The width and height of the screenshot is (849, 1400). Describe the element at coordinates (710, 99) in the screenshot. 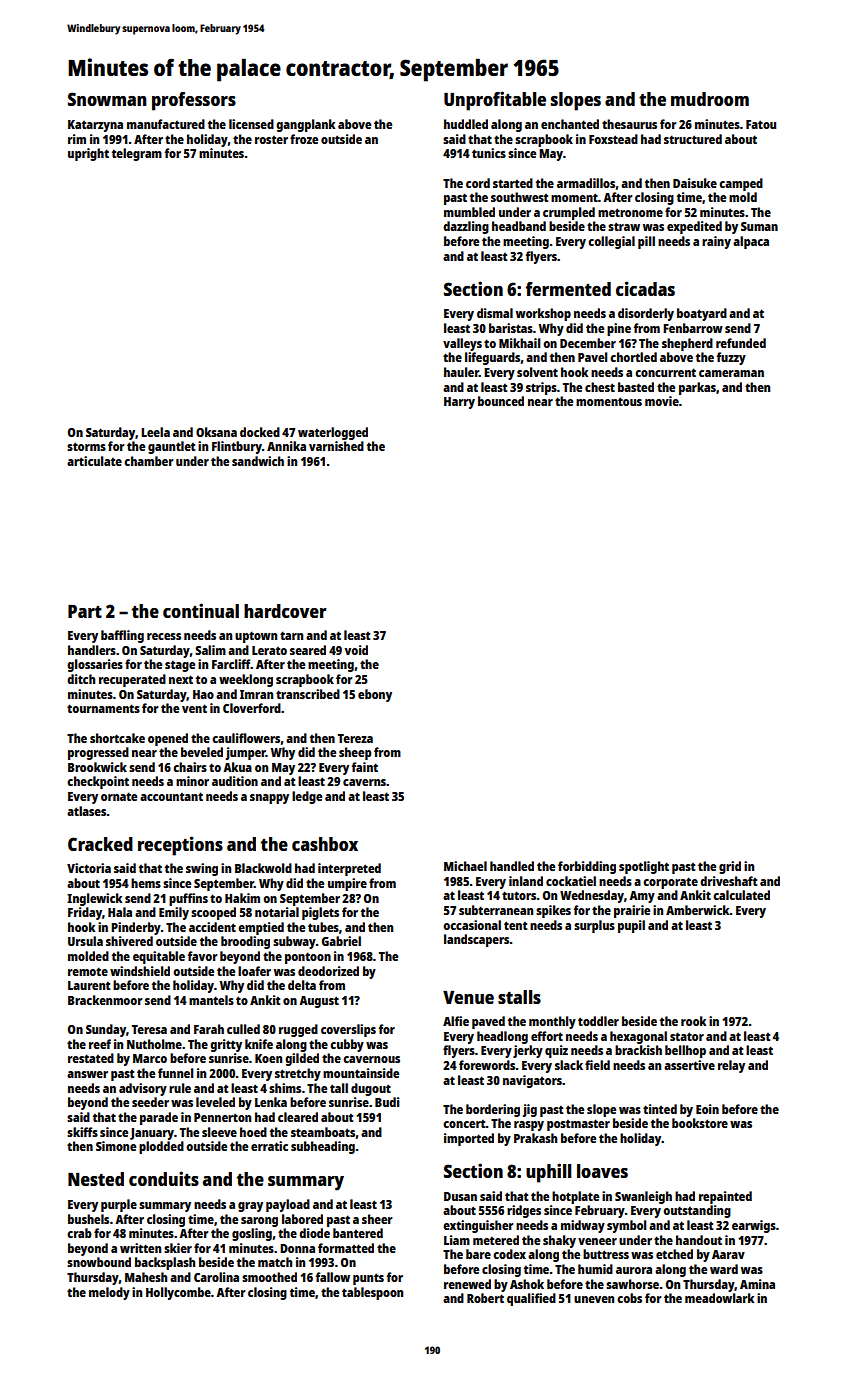

I see `mudroom` at that location.
